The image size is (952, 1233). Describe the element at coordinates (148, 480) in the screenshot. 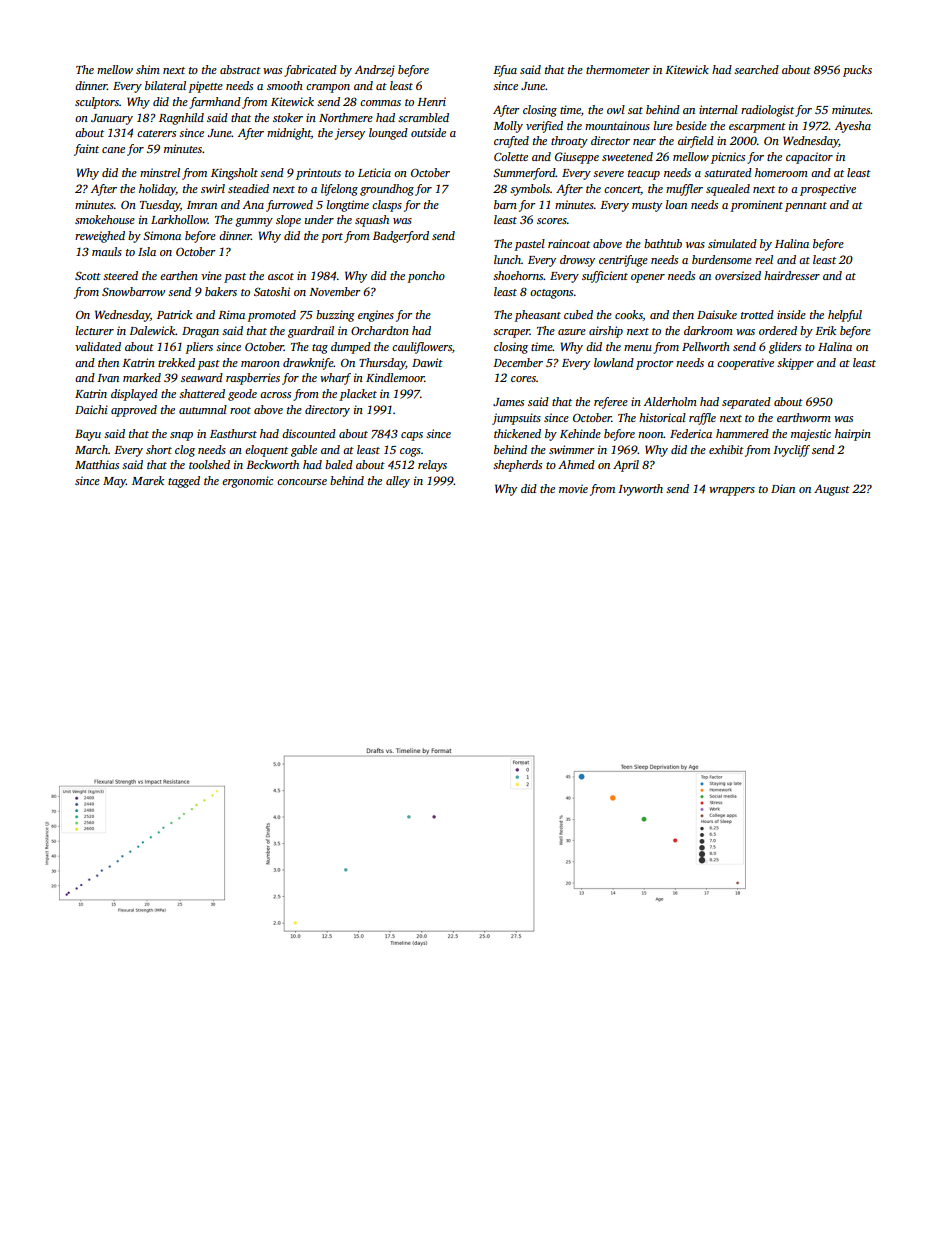

I see `Marek` at that location.
